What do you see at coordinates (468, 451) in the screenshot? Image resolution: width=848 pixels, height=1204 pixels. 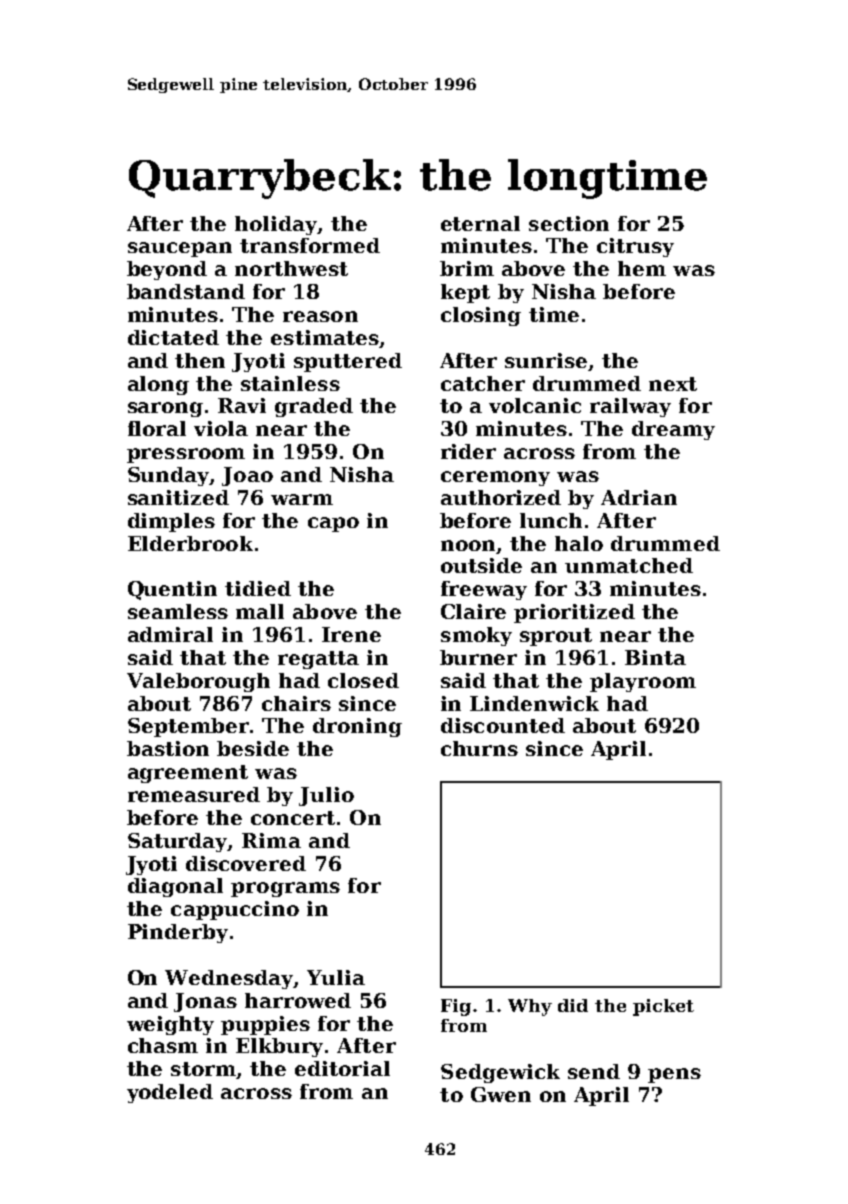 I see `rider` at bounding box center [468, 451].
